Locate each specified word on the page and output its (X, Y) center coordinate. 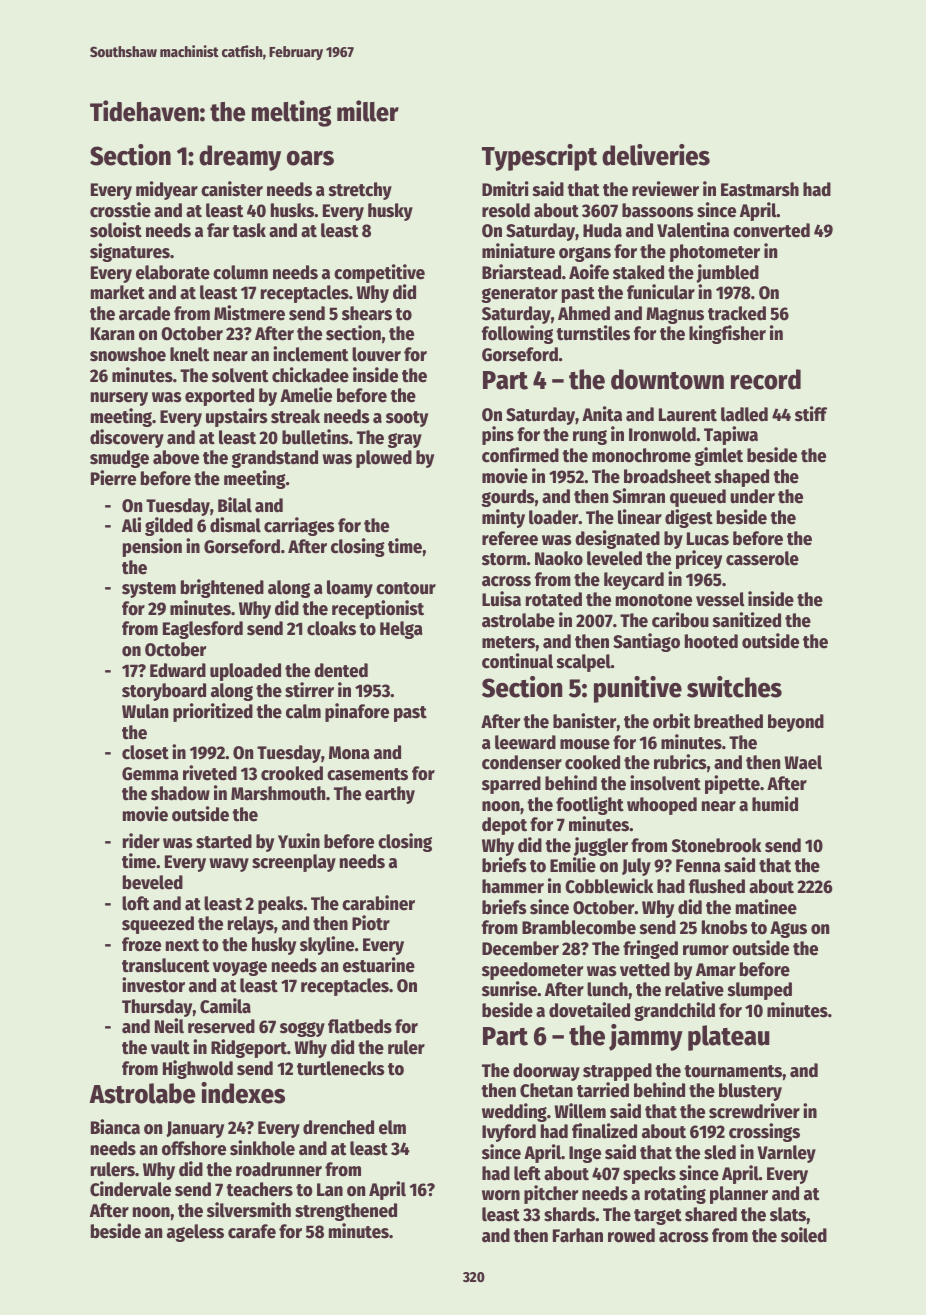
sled (720, 1152)
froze (141, 944)
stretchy (360, 191)
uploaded (245, 672)
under (752, 496)
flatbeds (360, 1026)
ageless (195, 1233)
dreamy (240, 158)
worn (501, 1195)
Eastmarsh (760, 189)
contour (406, 588)
